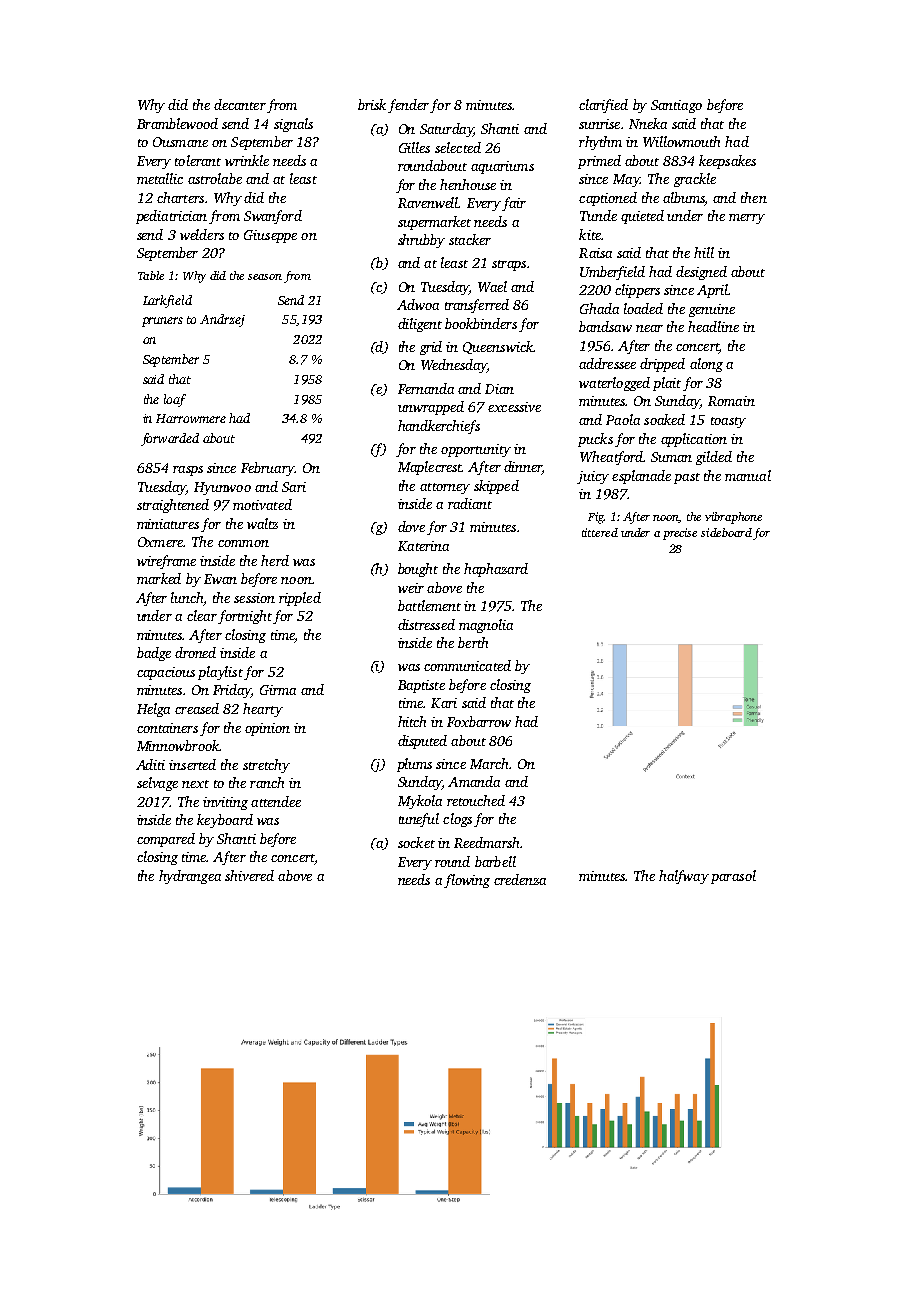 This image has height=1316, width=908. Describe the element at coordinates (642, 217) in the image. I see `quieted` at that location.
